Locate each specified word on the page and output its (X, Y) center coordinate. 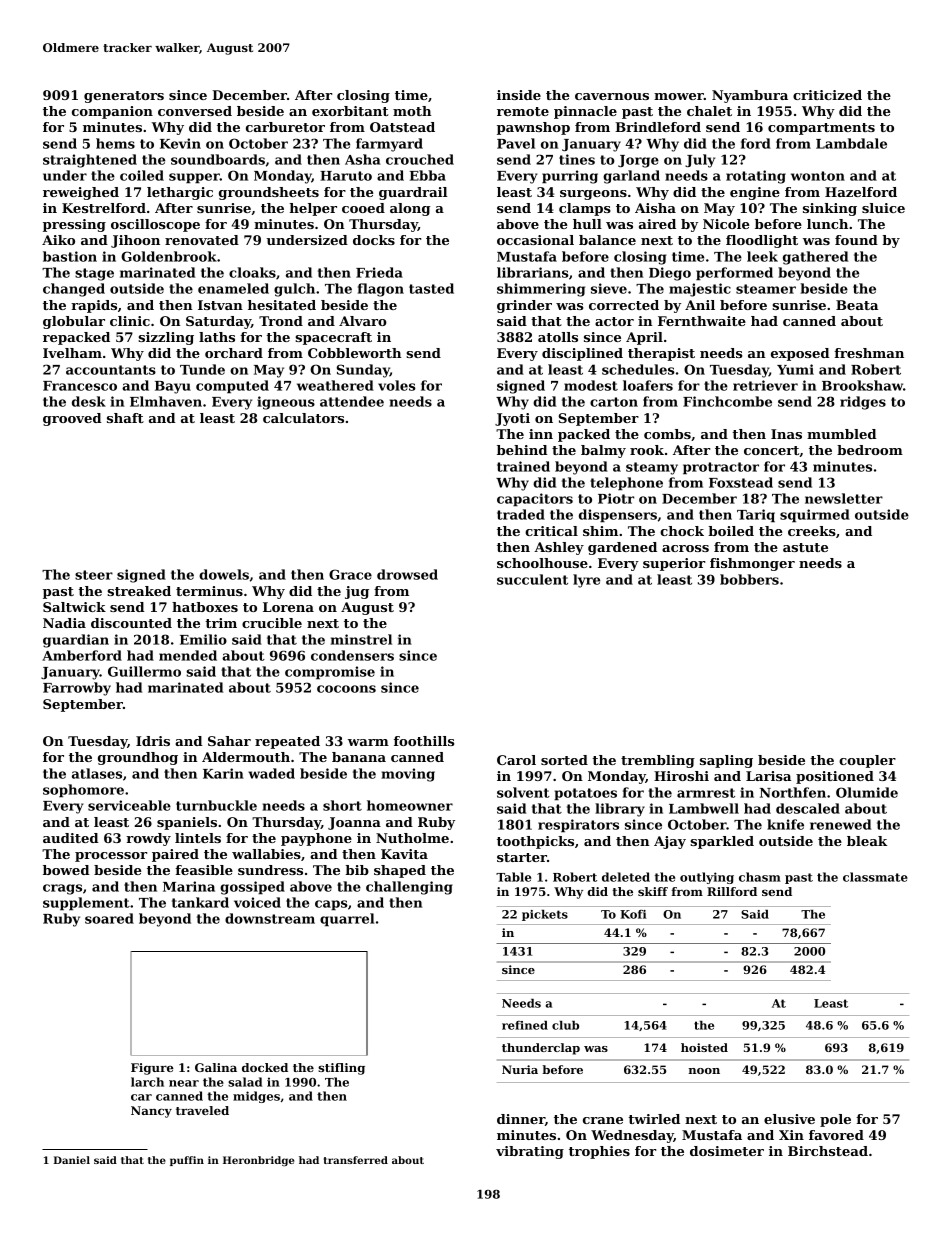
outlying (707, 878)
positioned (835, 777)
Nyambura (750, 96)
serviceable (129, 805)
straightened (90, 161)
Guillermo (144, 671)
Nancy (151, 1112)
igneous (286, 403)
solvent (523, 792)
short (342, 805)
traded (521, 514)
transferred (356, 1160)
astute (805, 547)
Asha (363, 159)
